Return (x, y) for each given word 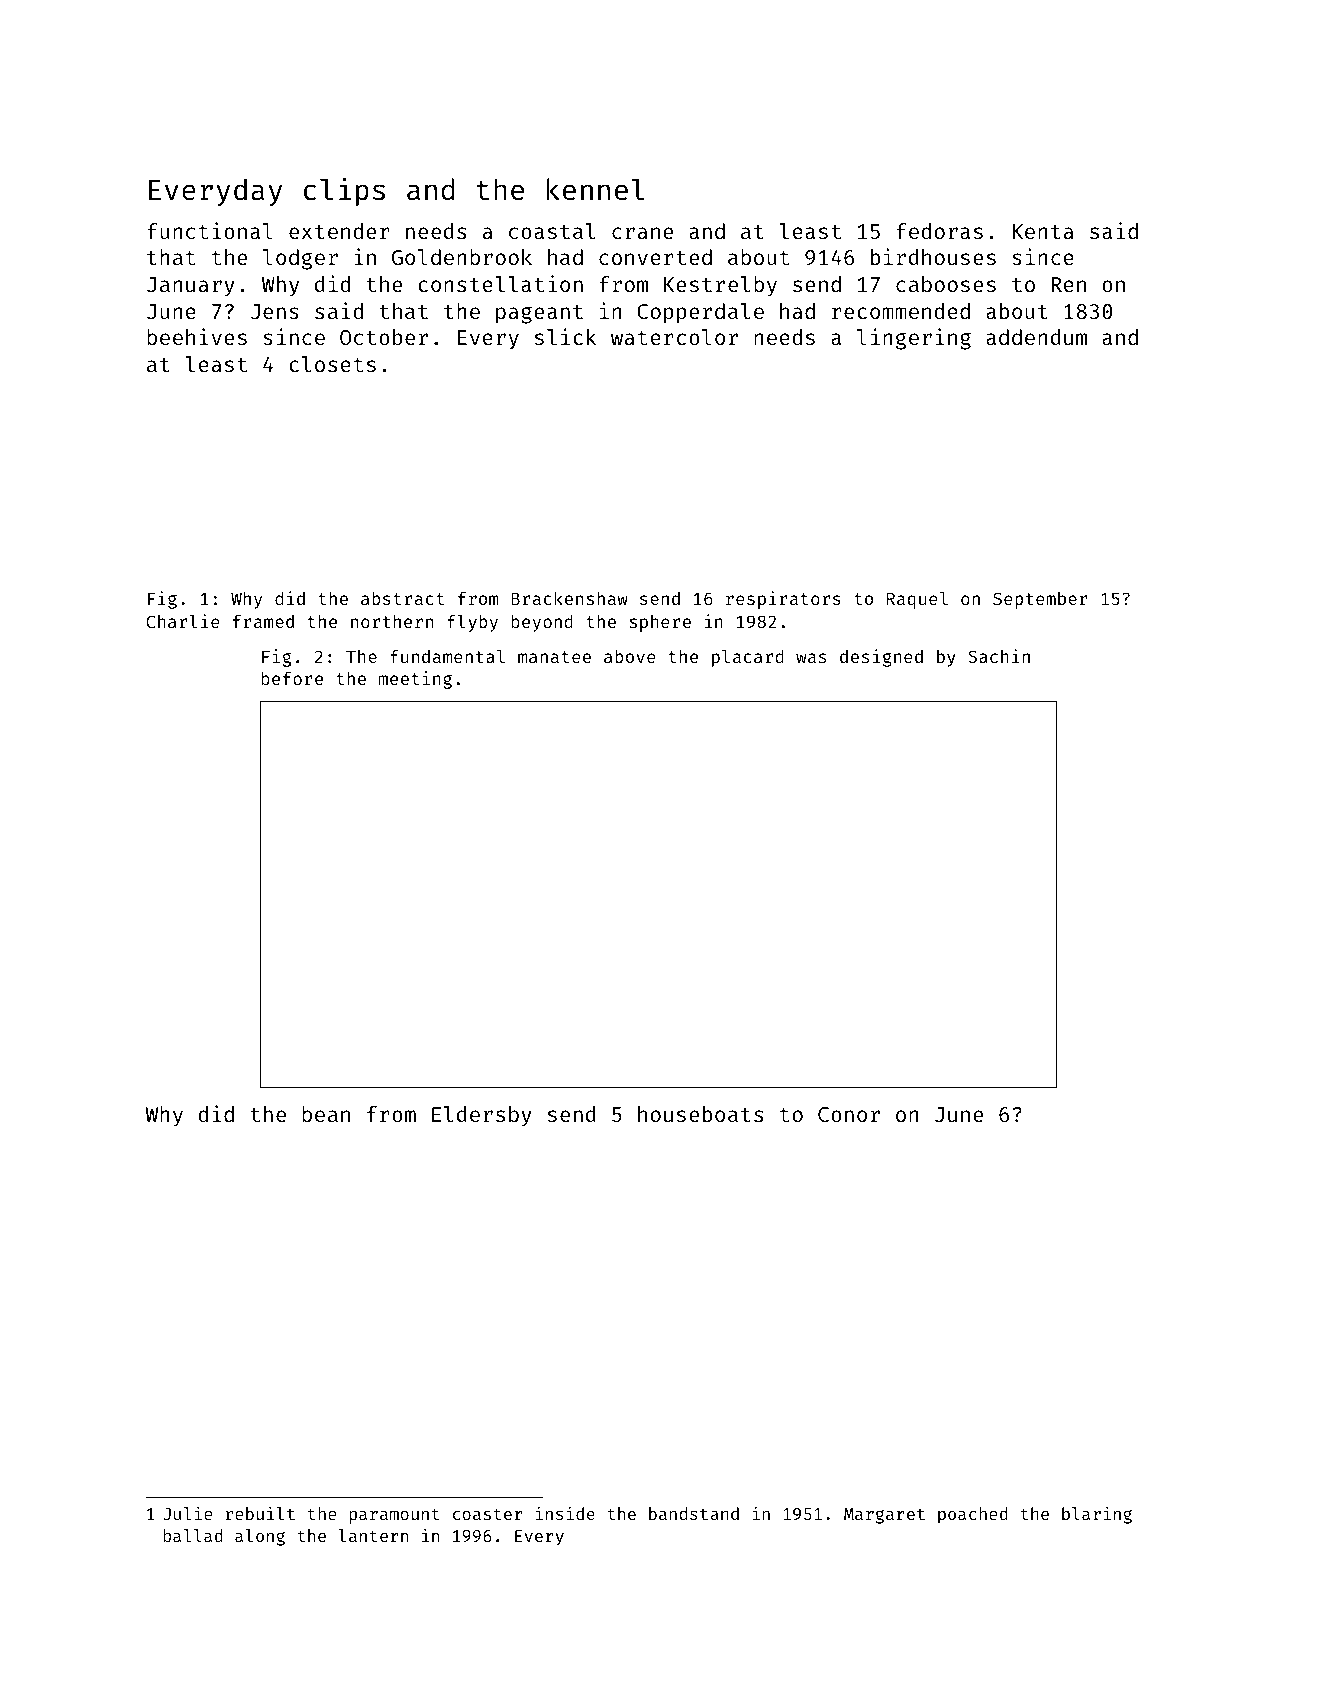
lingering (914, 339)
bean (326, 1114)
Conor (849, 1114)
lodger (300, 259)
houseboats (700, 1114)
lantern (373, 1535)
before (292, 678)
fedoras (939, 231)
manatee (554, 657)
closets (332, 364)
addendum (1036, 337)
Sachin (999, 656)
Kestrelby (720, 286)
